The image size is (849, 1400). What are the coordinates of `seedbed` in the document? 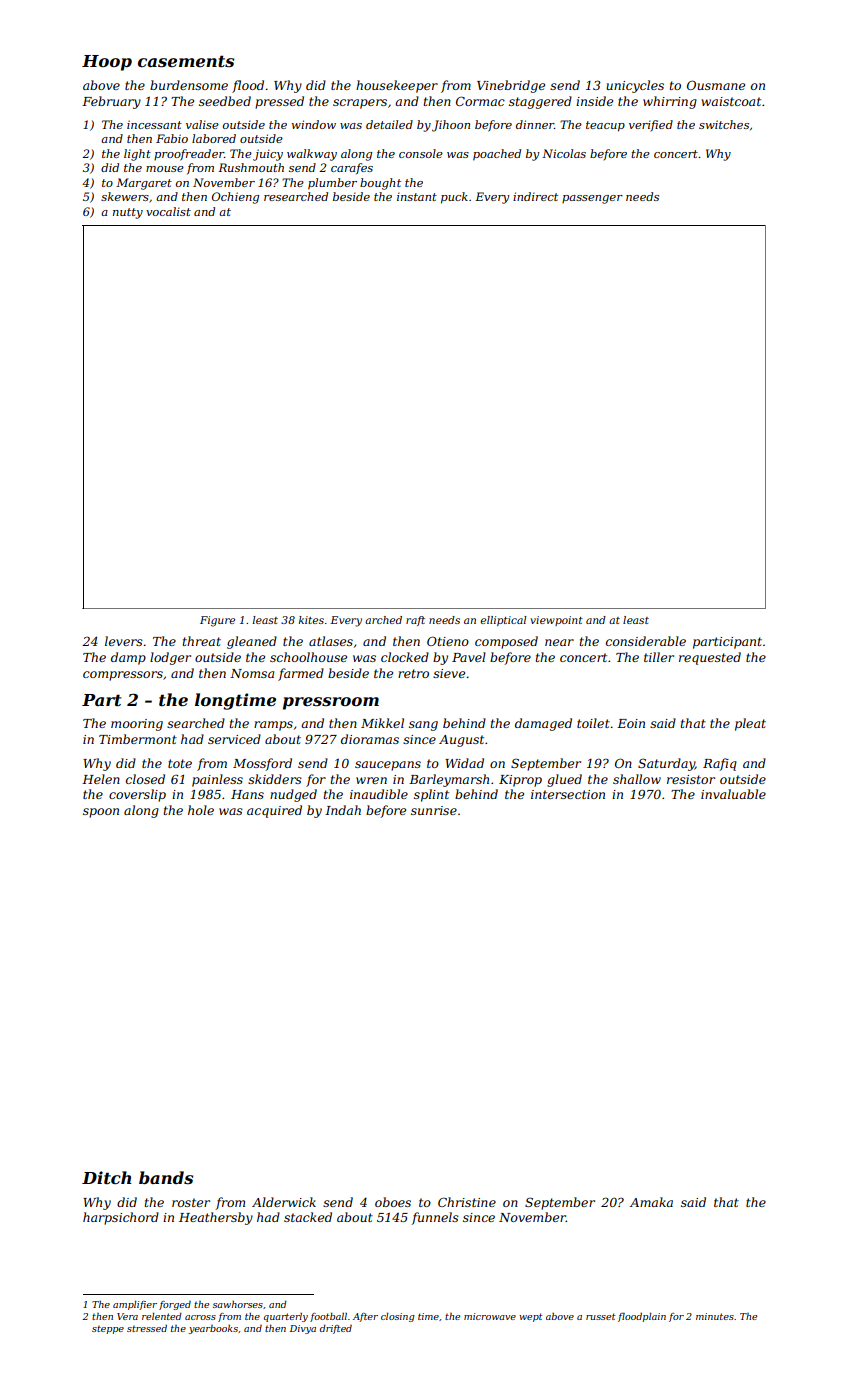 It's located at (225, 101).
